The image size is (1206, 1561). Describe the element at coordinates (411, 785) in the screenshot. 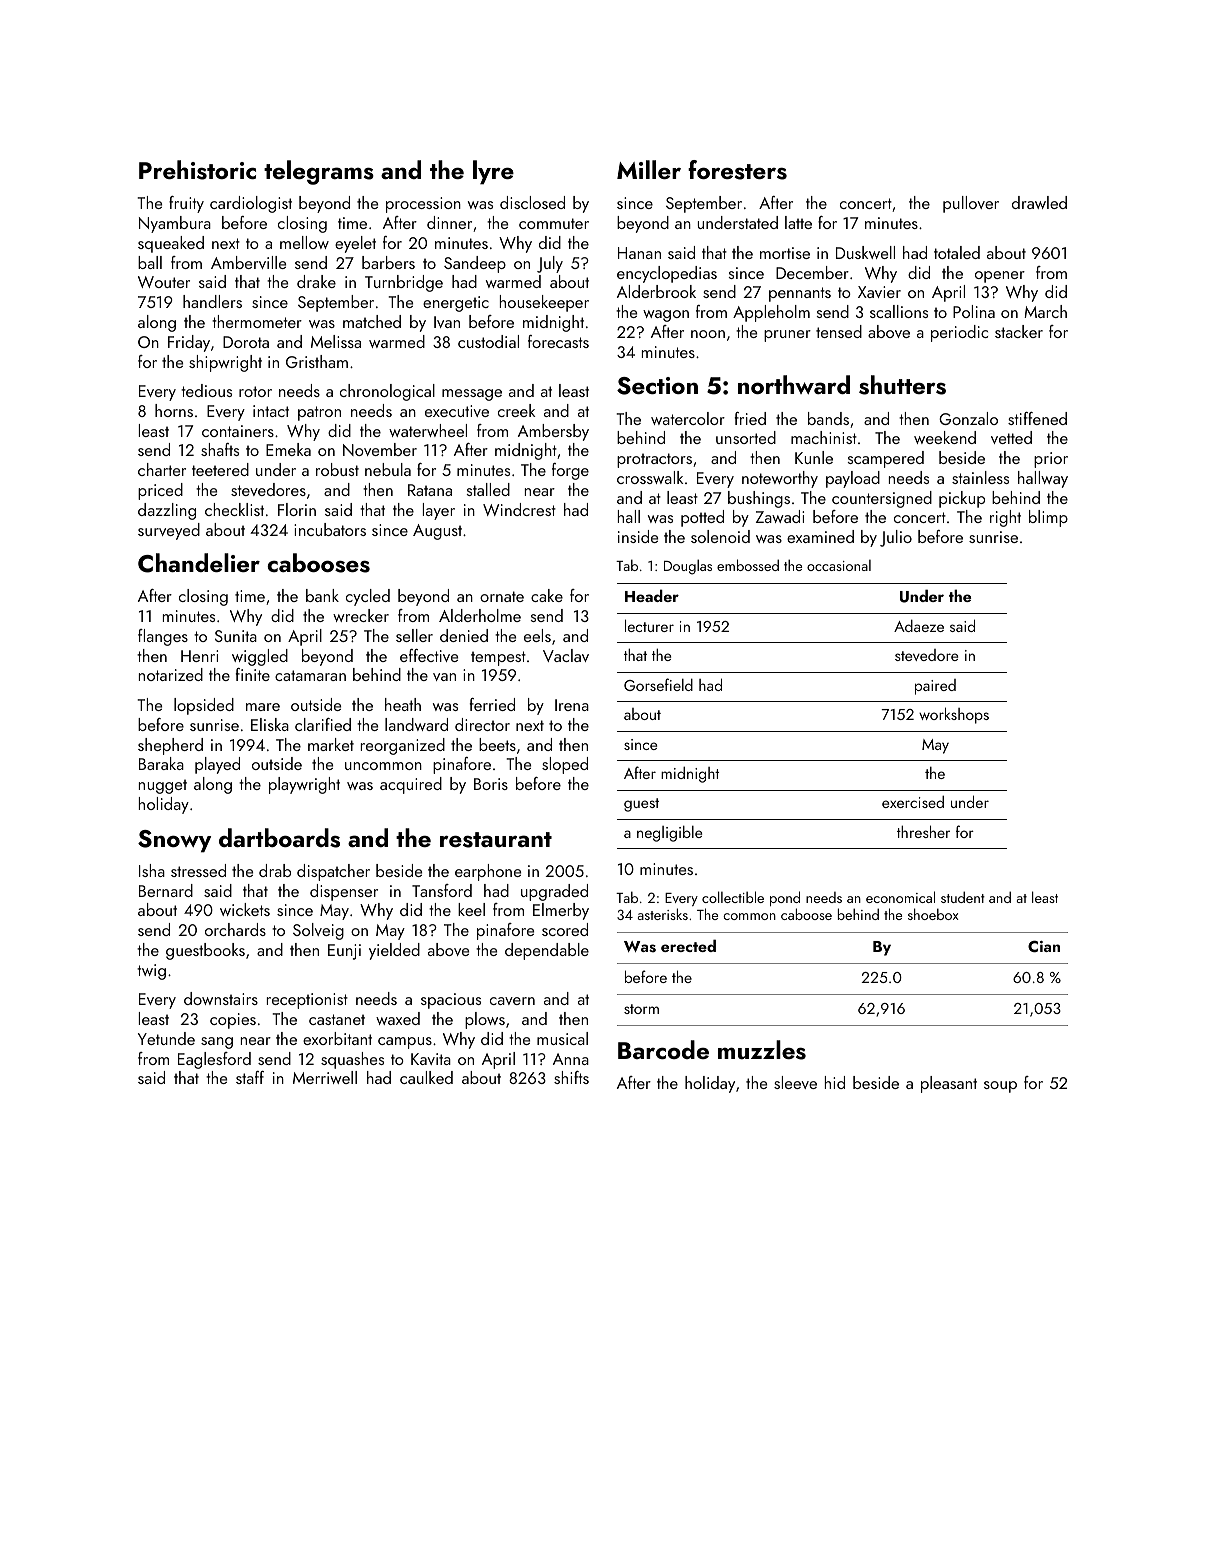

I see `acquired` at that location.
